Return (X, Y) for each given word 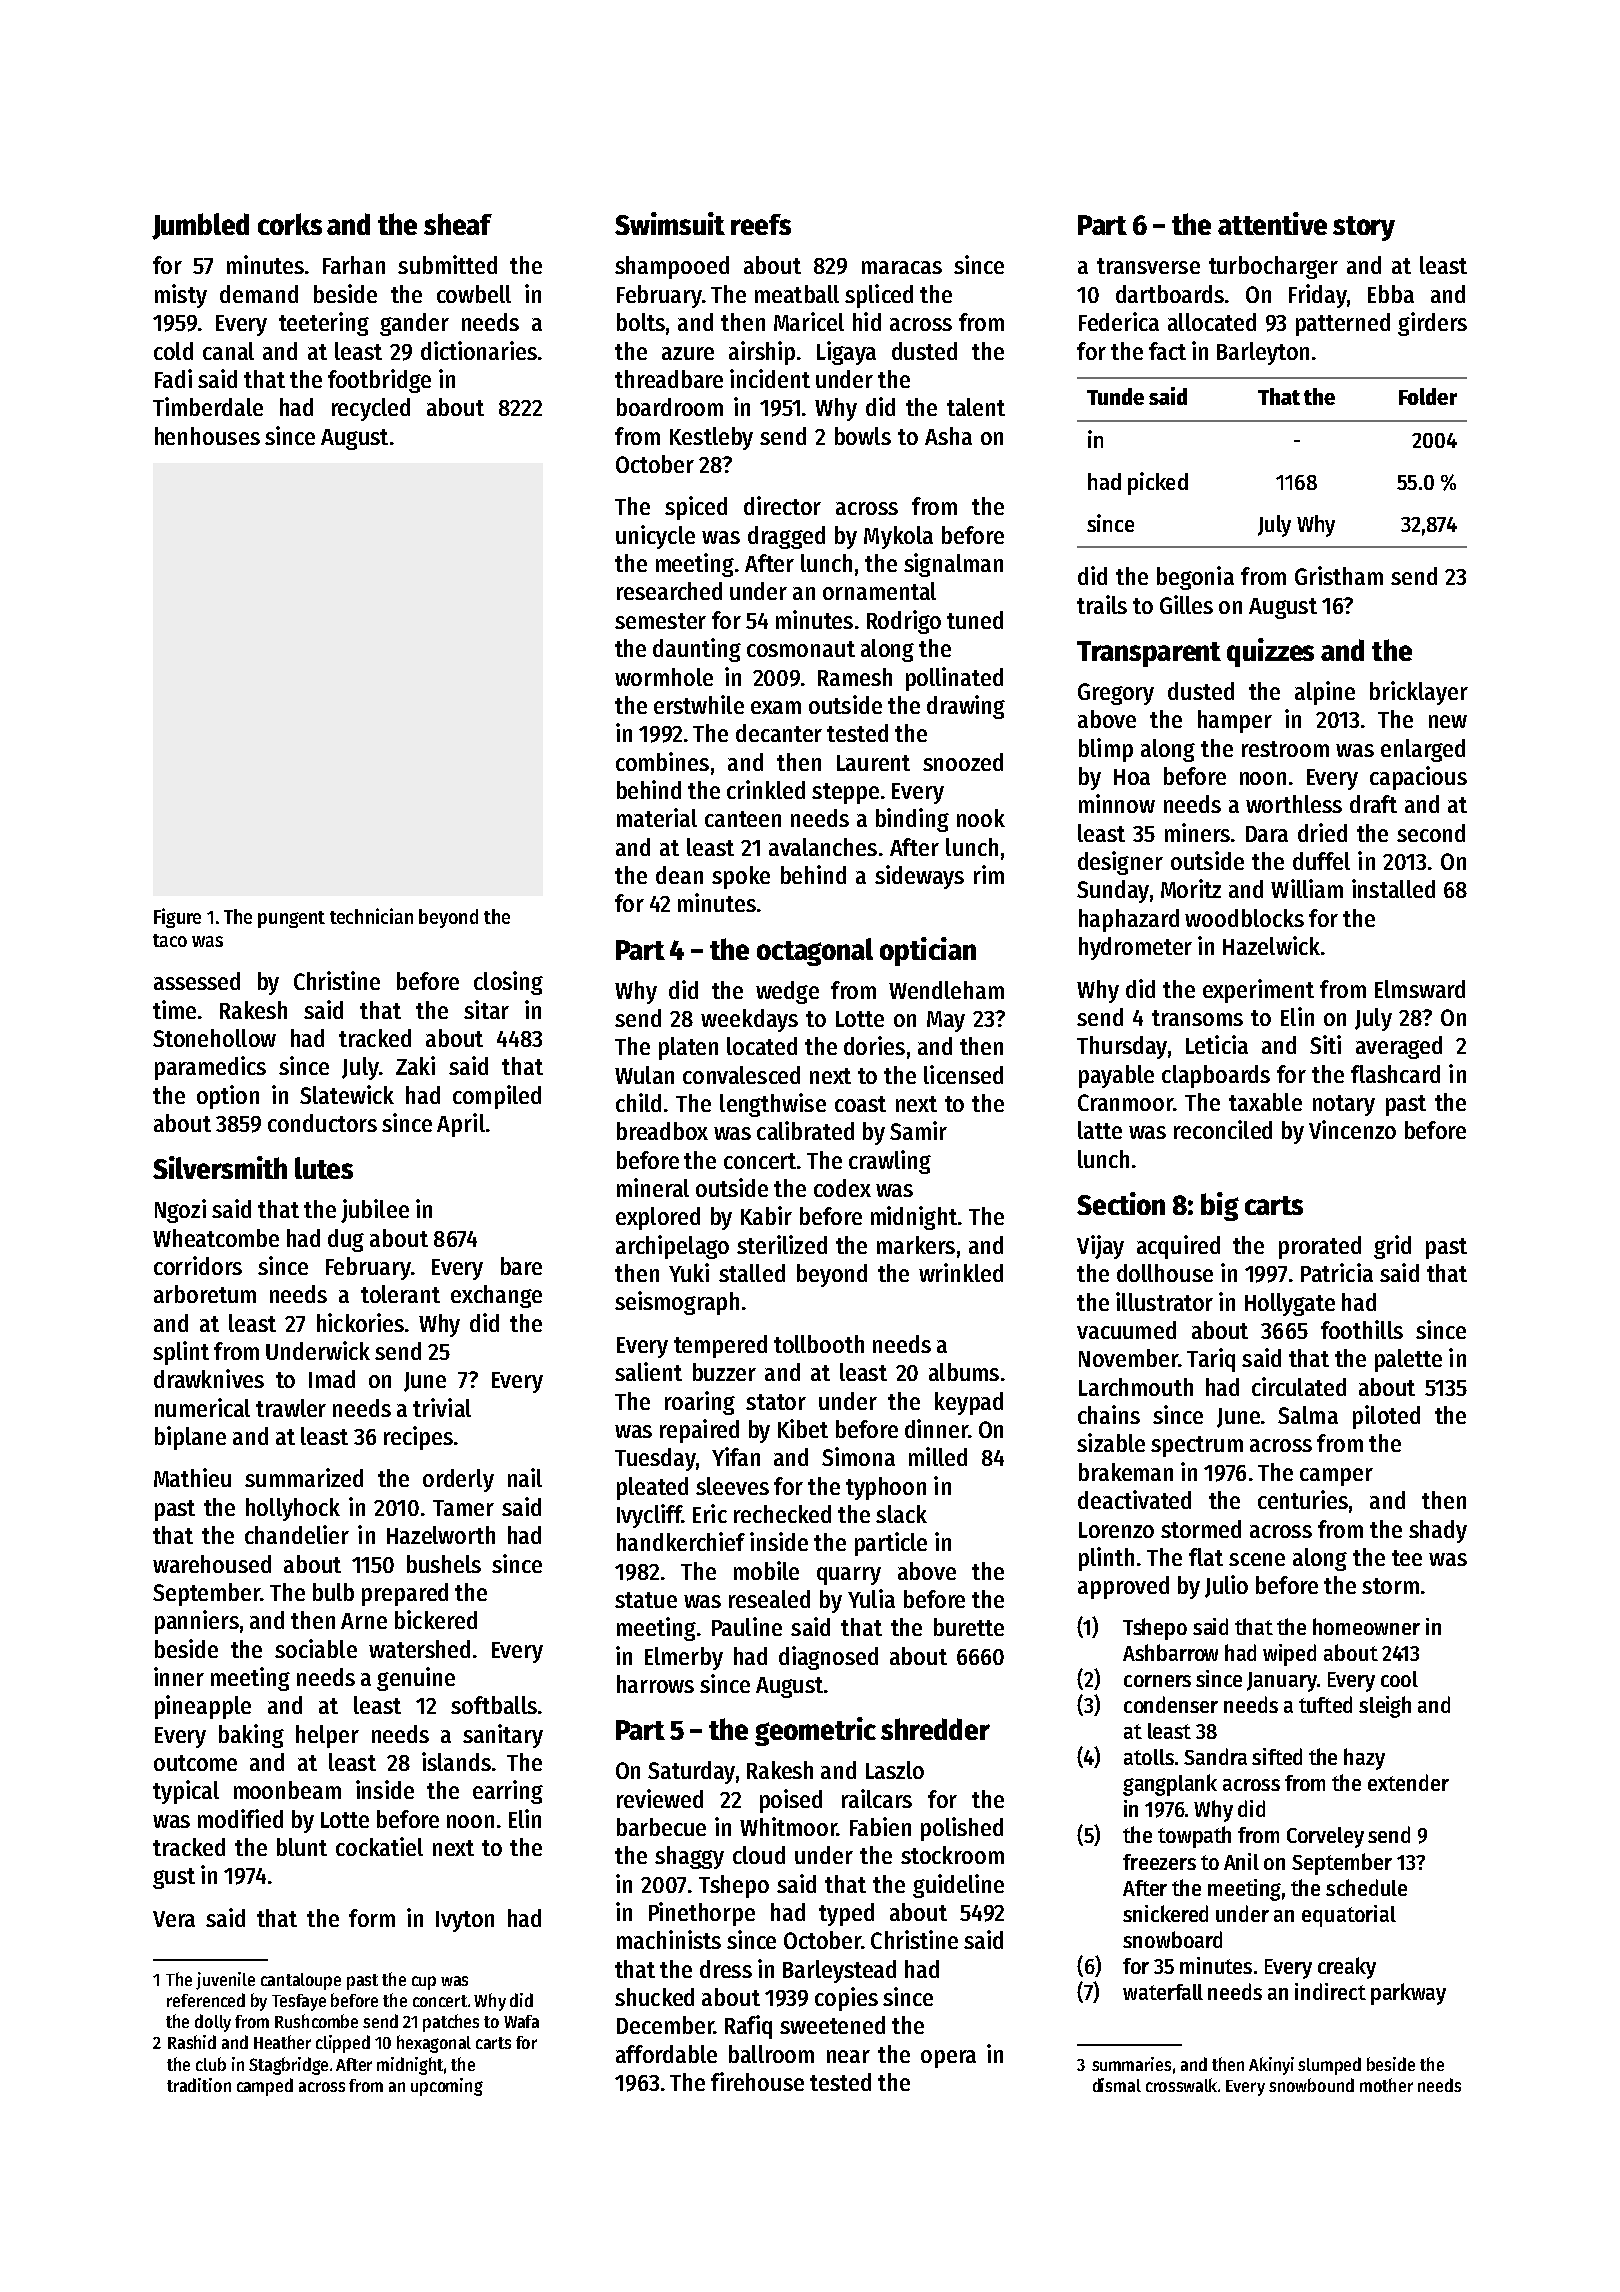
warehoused (212, 1564)
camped (265, 2087)
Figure (177, 918)
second (1431, 833)
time (174, 1009)
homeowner (1366, 1626)
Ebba (1391, 294)
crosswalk (1181, 2085)
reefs (761, 224)
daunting (697, 650)
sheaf (458, 224)
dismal (1117, 2085)
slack (901, 1514)
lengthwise (773, 1105)
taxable (1265, 1102)
